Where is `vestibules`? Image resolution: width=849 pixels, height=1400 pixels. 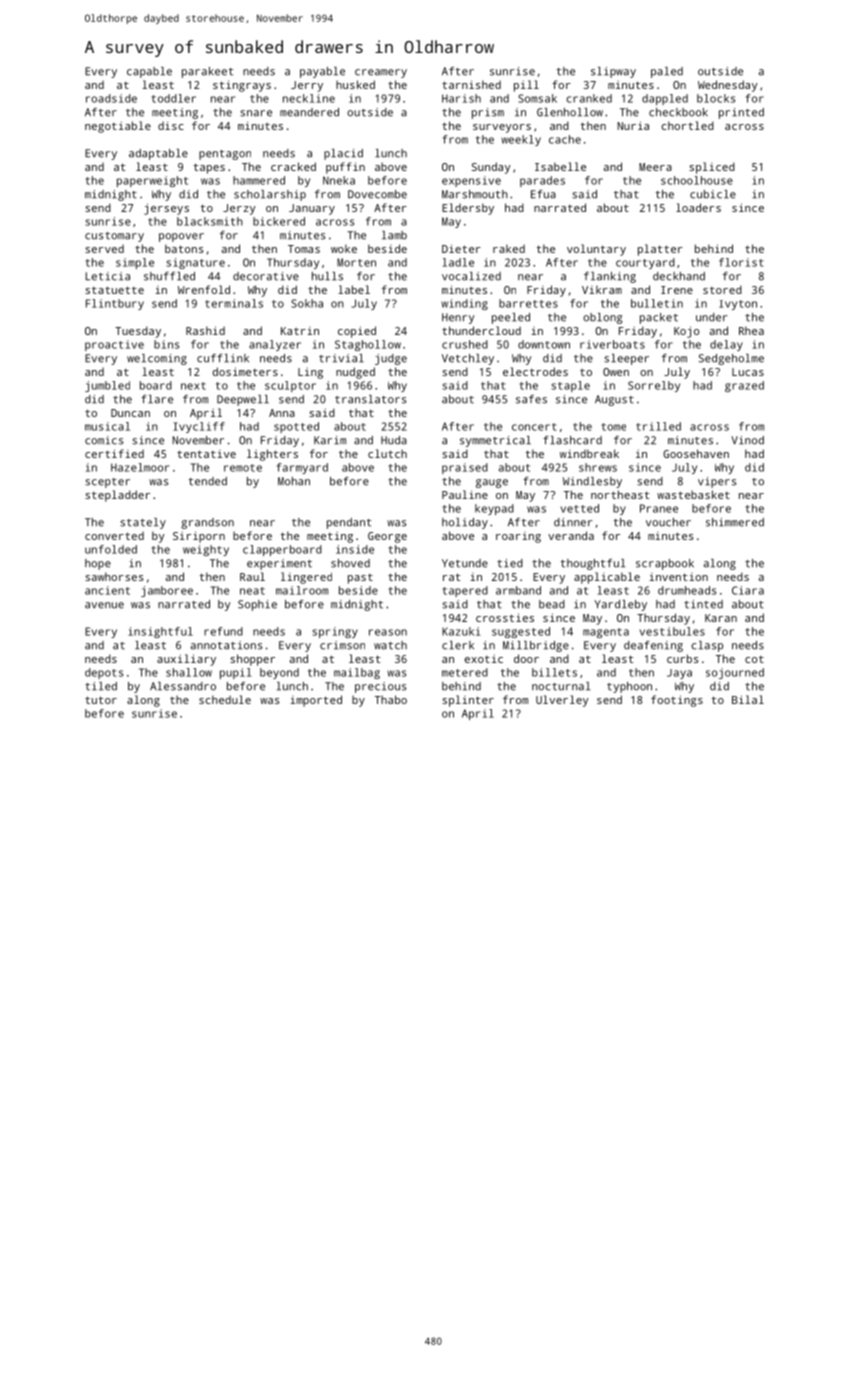 vestibules is located at coordinates (672, 631).
